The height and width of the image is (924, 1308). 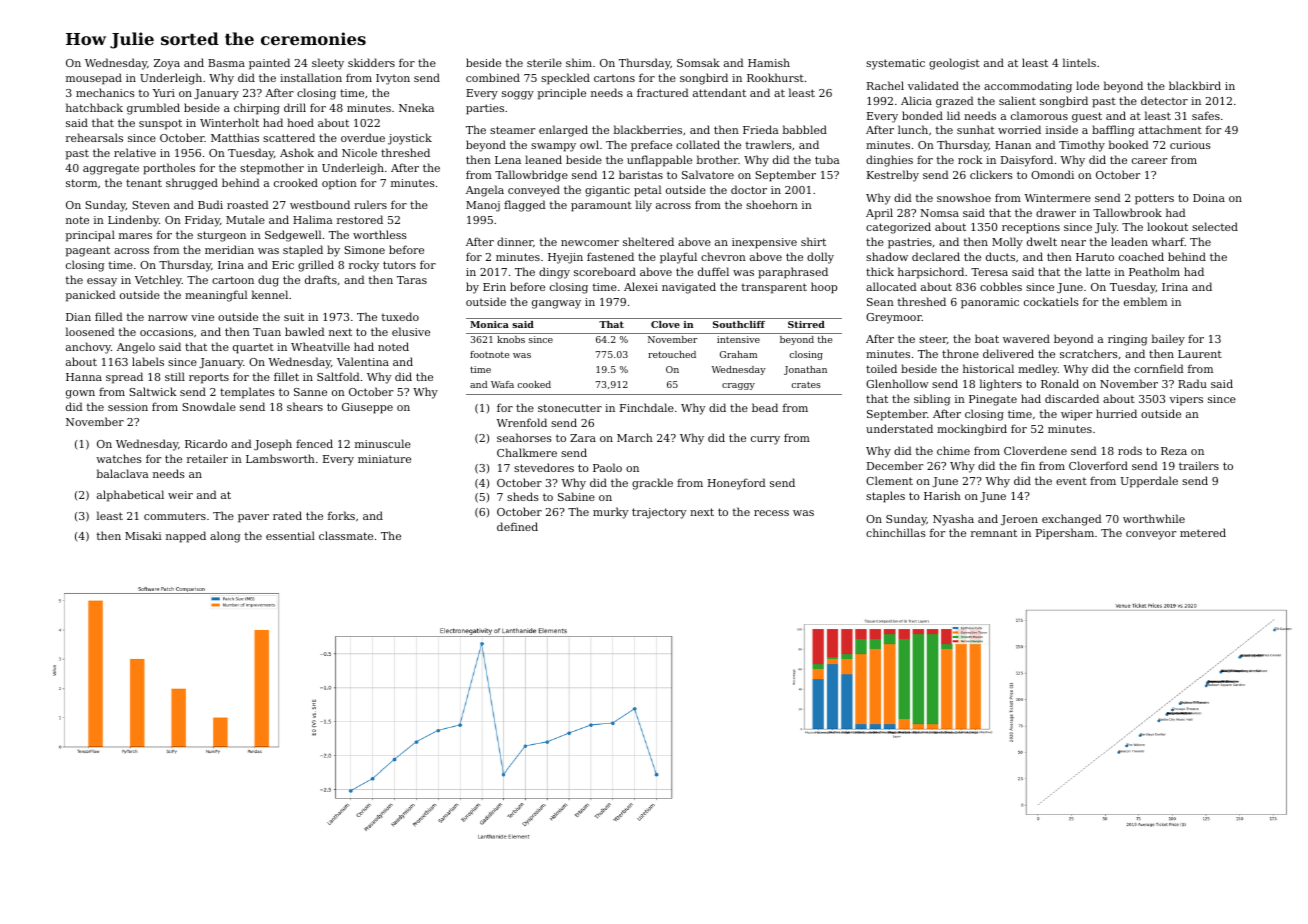 What do you see at coordinates (94, 137) in the image?
I see `rehearsals` at bounding box center [94, 137].
